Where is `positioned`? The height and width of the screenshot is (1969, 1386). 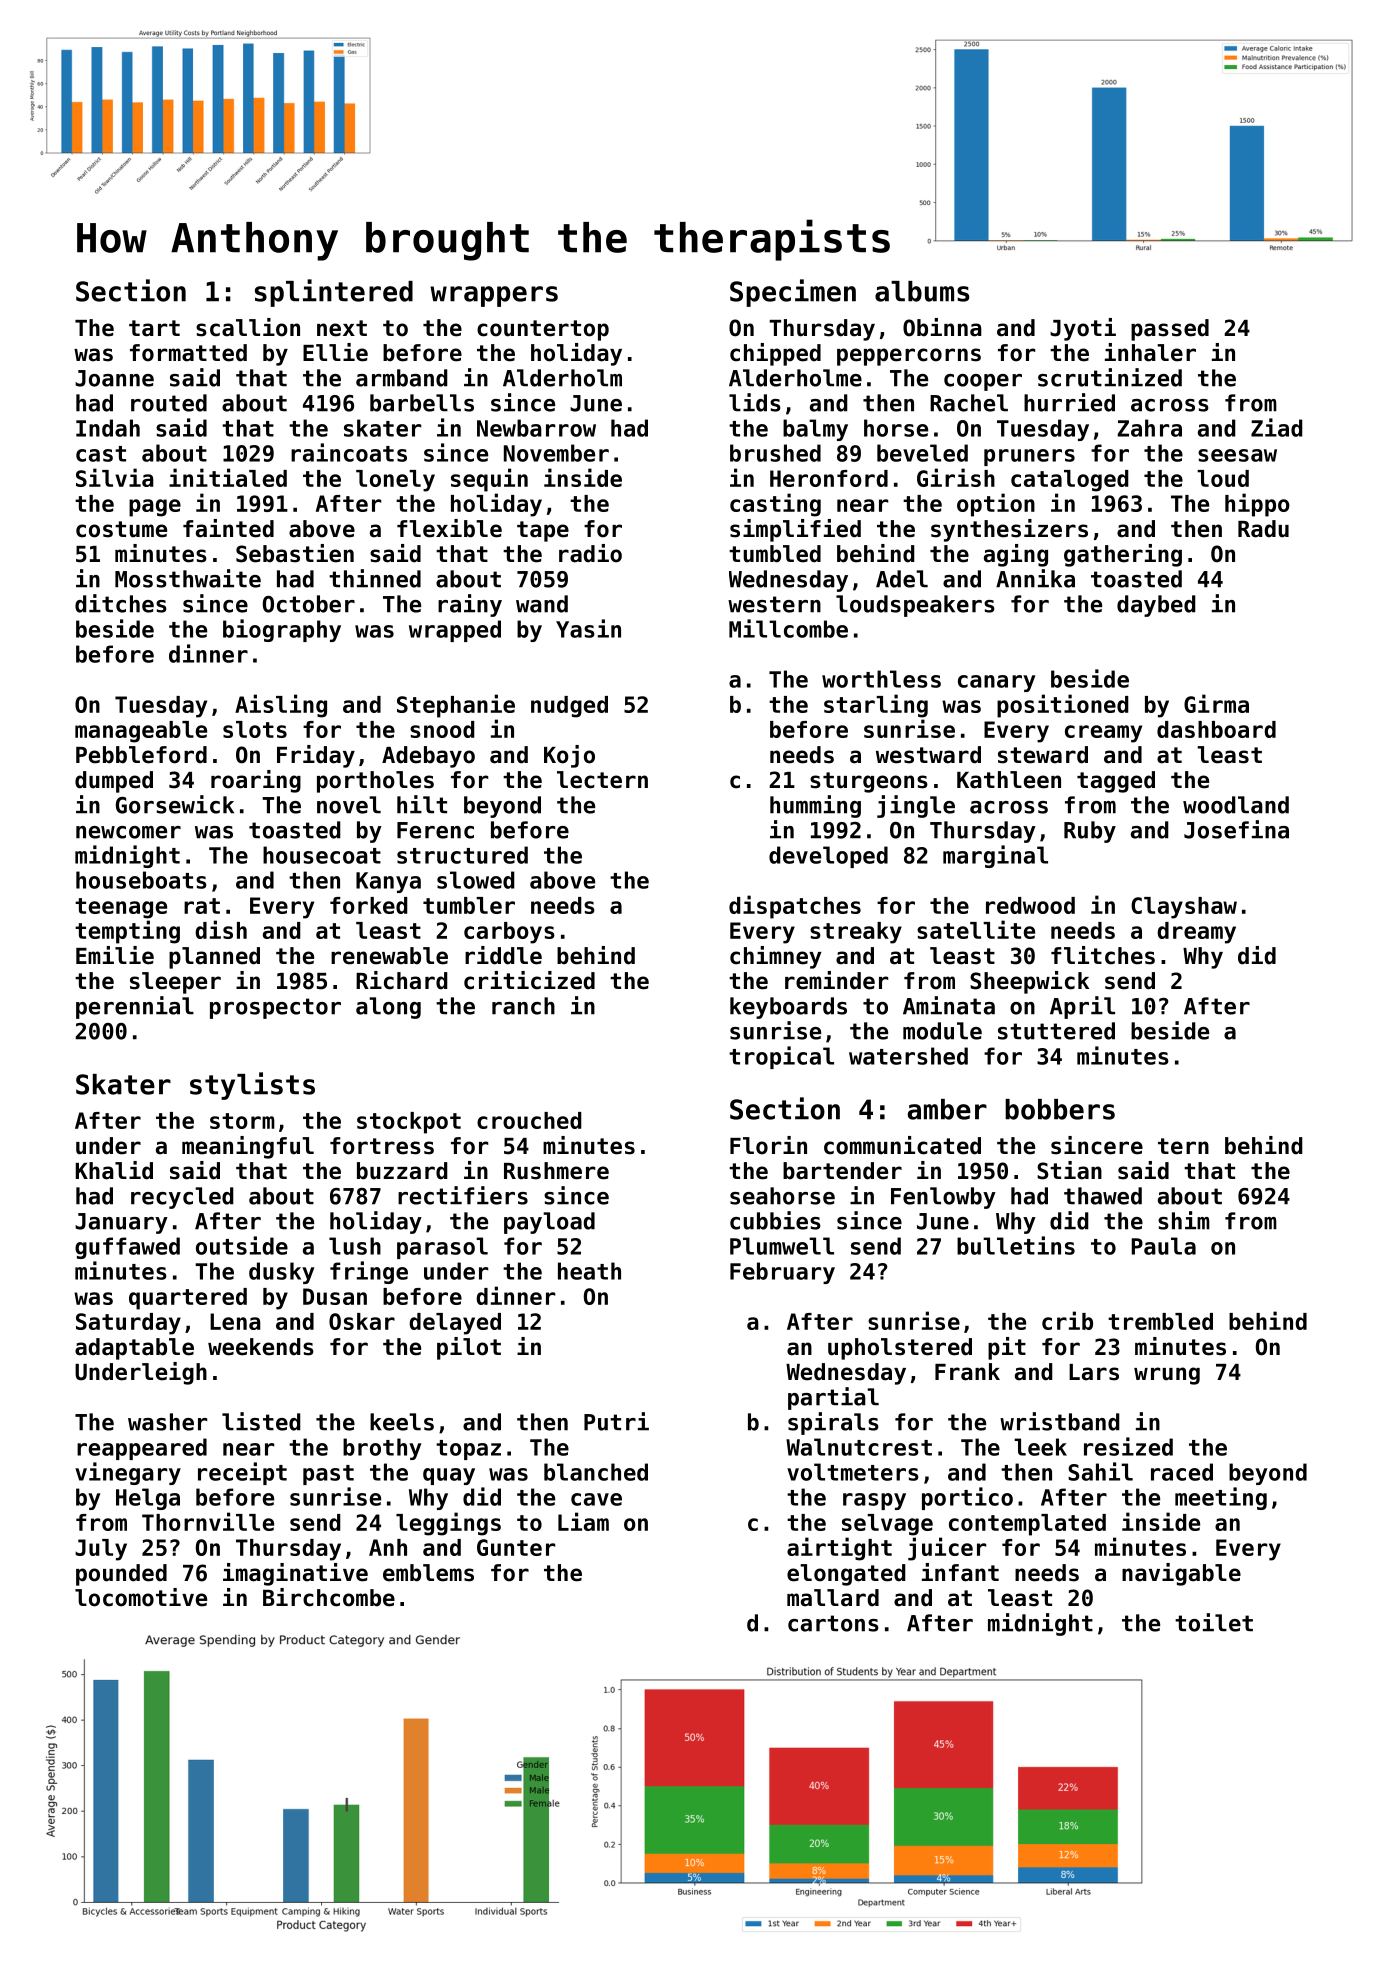 positioned is located at coordinates (1063, 706).
